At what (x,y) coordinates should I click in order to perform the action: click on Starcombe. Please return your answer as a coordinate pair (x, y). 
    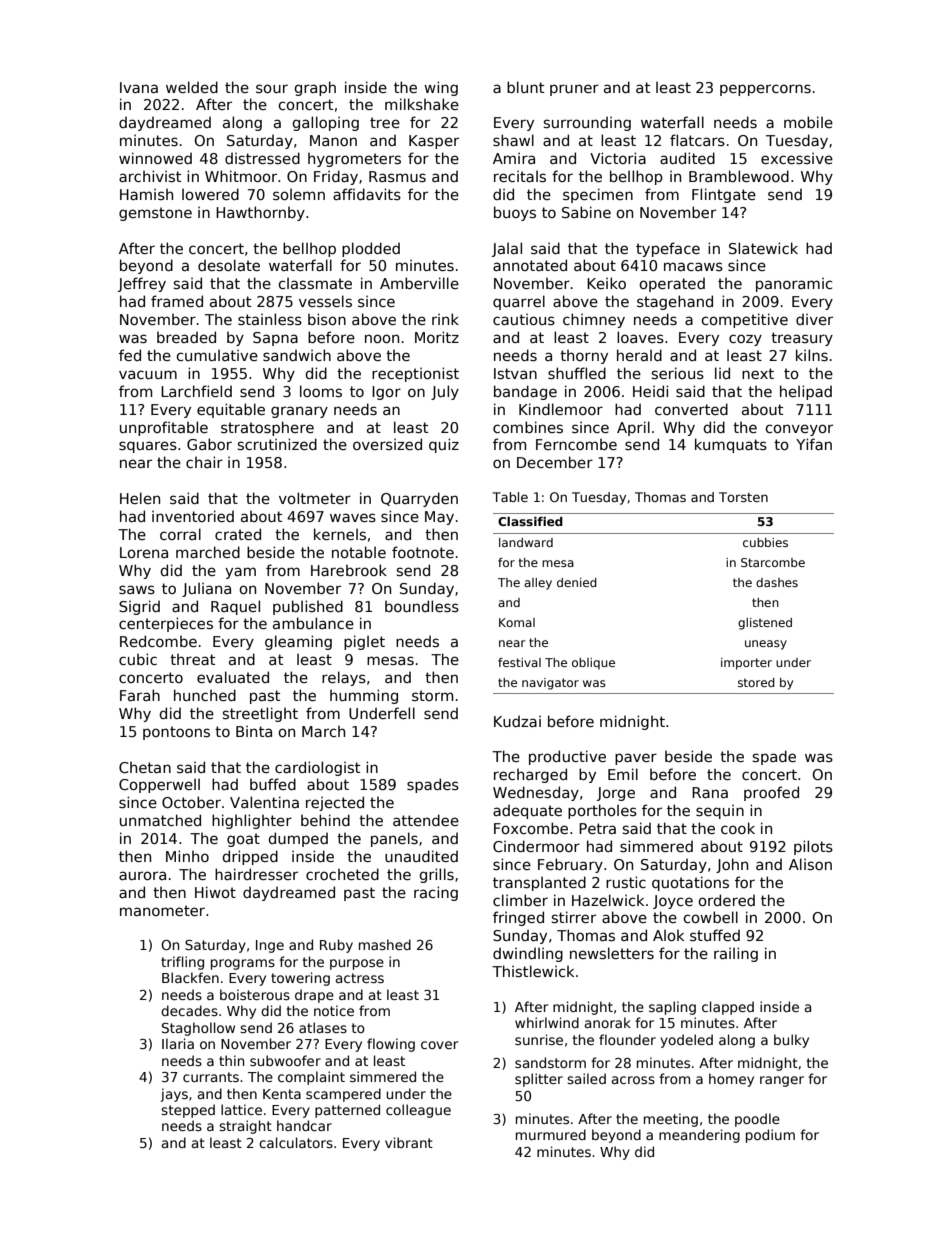
    Looking at the image, I should click on (773, 562).
